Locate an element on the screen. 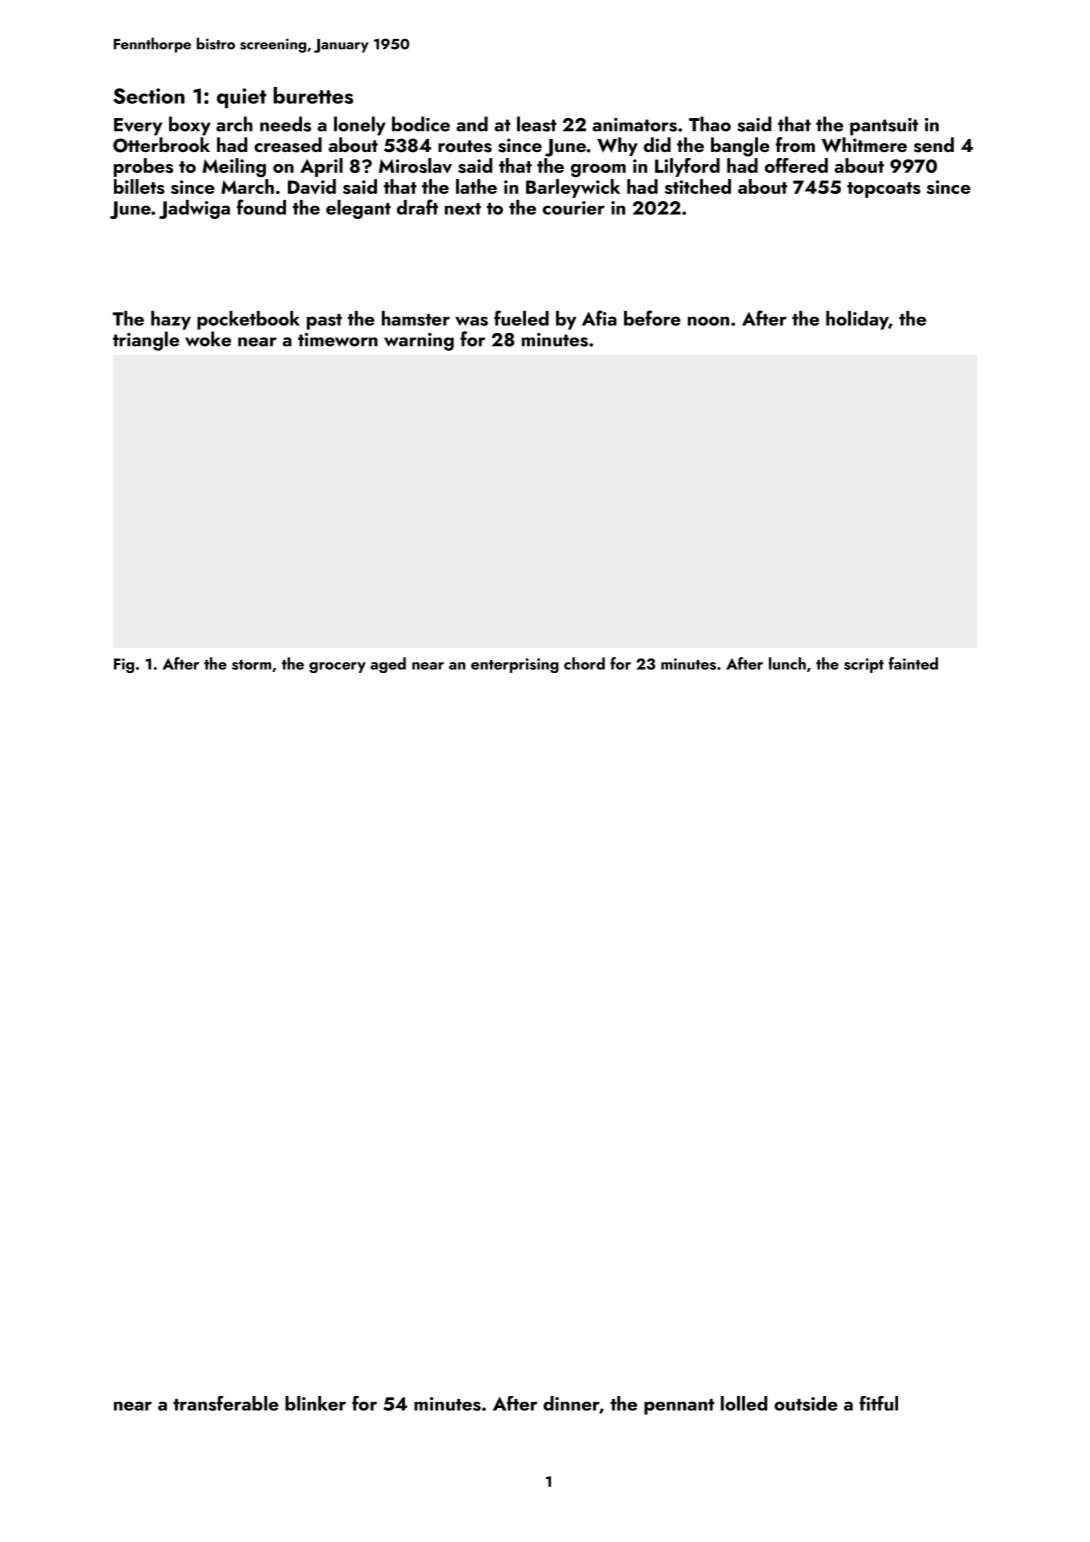 This screenshot has height=1542, width=1090. outside is located at coordinates (806, 1403).
